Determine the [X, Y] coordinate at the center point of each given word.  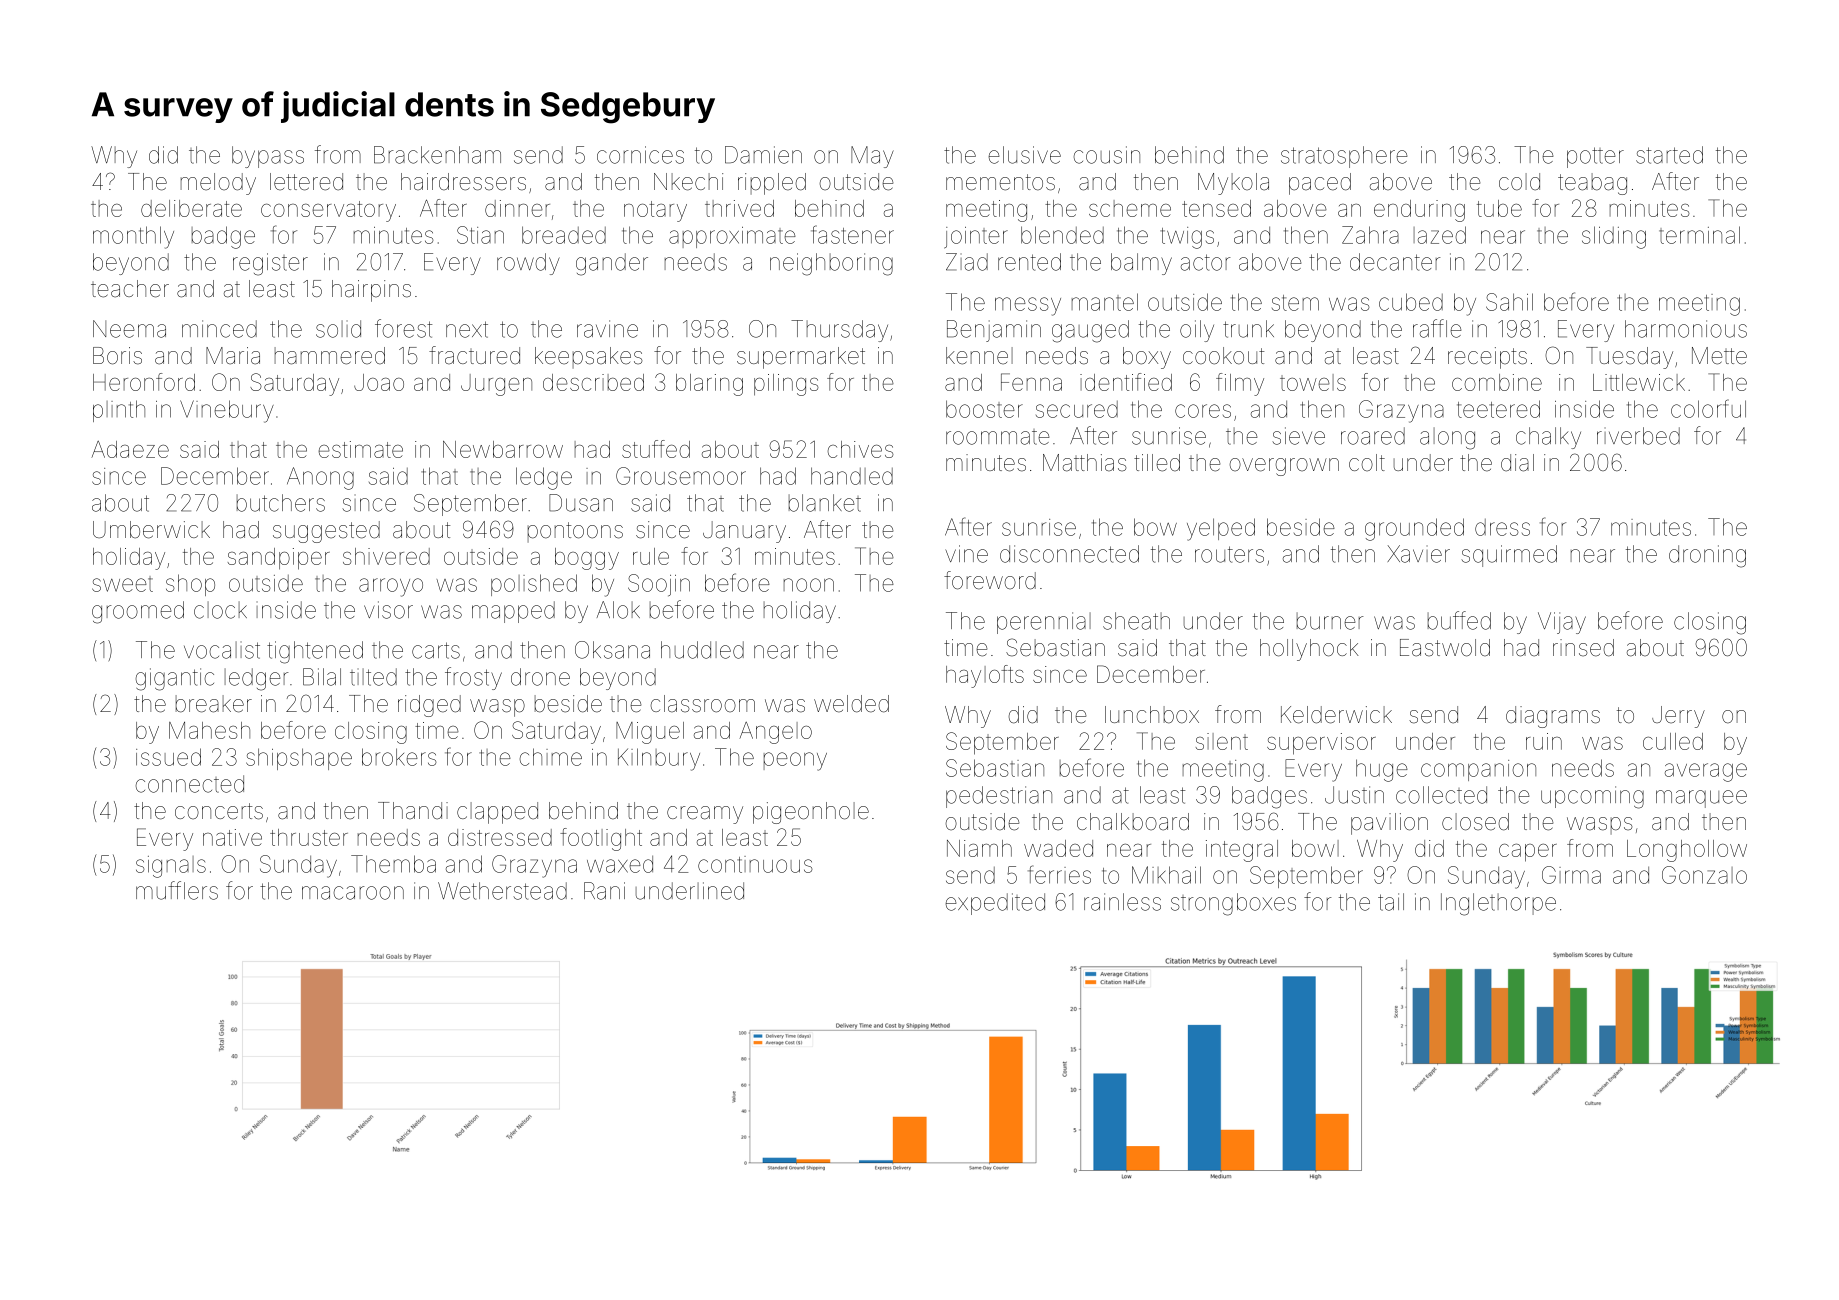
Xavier [1419, 554]
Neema [129, 329]
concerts [219, 811]
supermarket [801, 358]
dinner [517, 208]
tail [1391, 902]
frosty [473, 678]
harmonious [1686, 329]
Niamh [979, 848]
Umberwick [151, 530]
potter [1595, 157]
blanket [825, 503]
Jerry [1678, 717]
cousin [1106, 155]
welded [851, 704]
